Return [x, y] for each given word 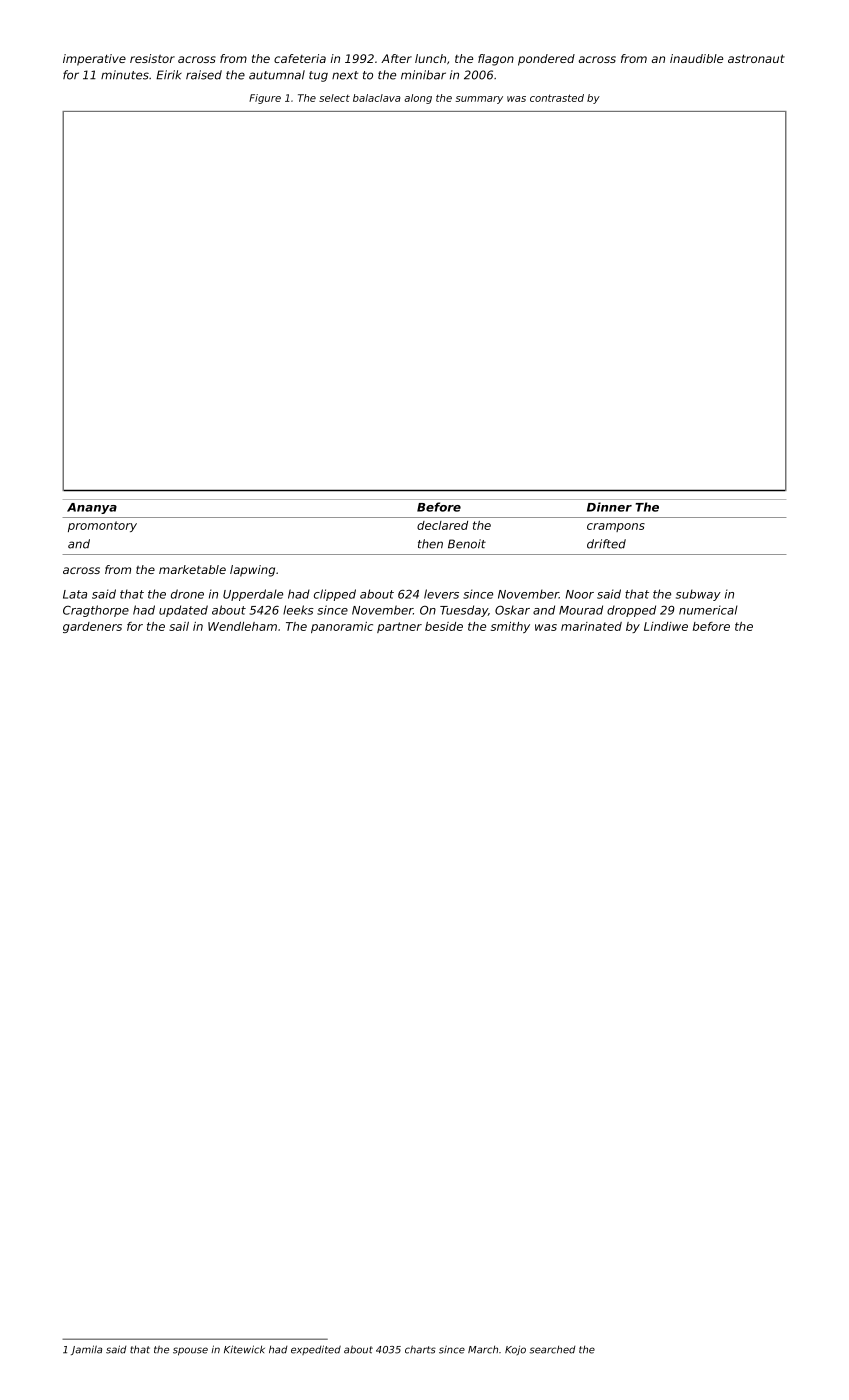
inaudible [696, 58]
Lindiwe [666, 626]
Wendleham [242, 626]
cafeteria [300, 58]
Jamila [86, 1350]
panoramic [342, 627]
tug [318, 76]
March [483, 1349]
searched [552, 1349]
